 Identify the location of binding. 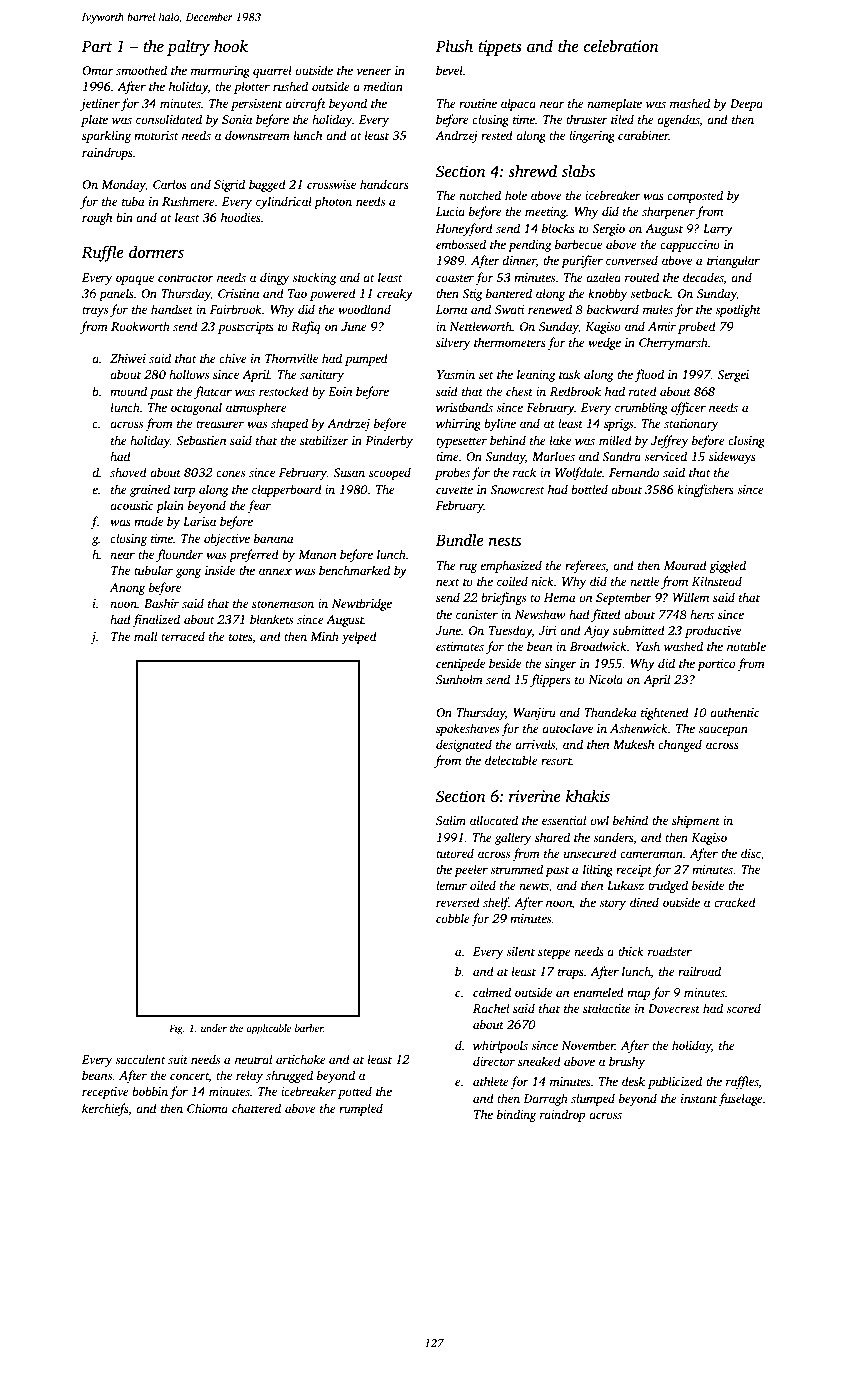
(516, 1115).
